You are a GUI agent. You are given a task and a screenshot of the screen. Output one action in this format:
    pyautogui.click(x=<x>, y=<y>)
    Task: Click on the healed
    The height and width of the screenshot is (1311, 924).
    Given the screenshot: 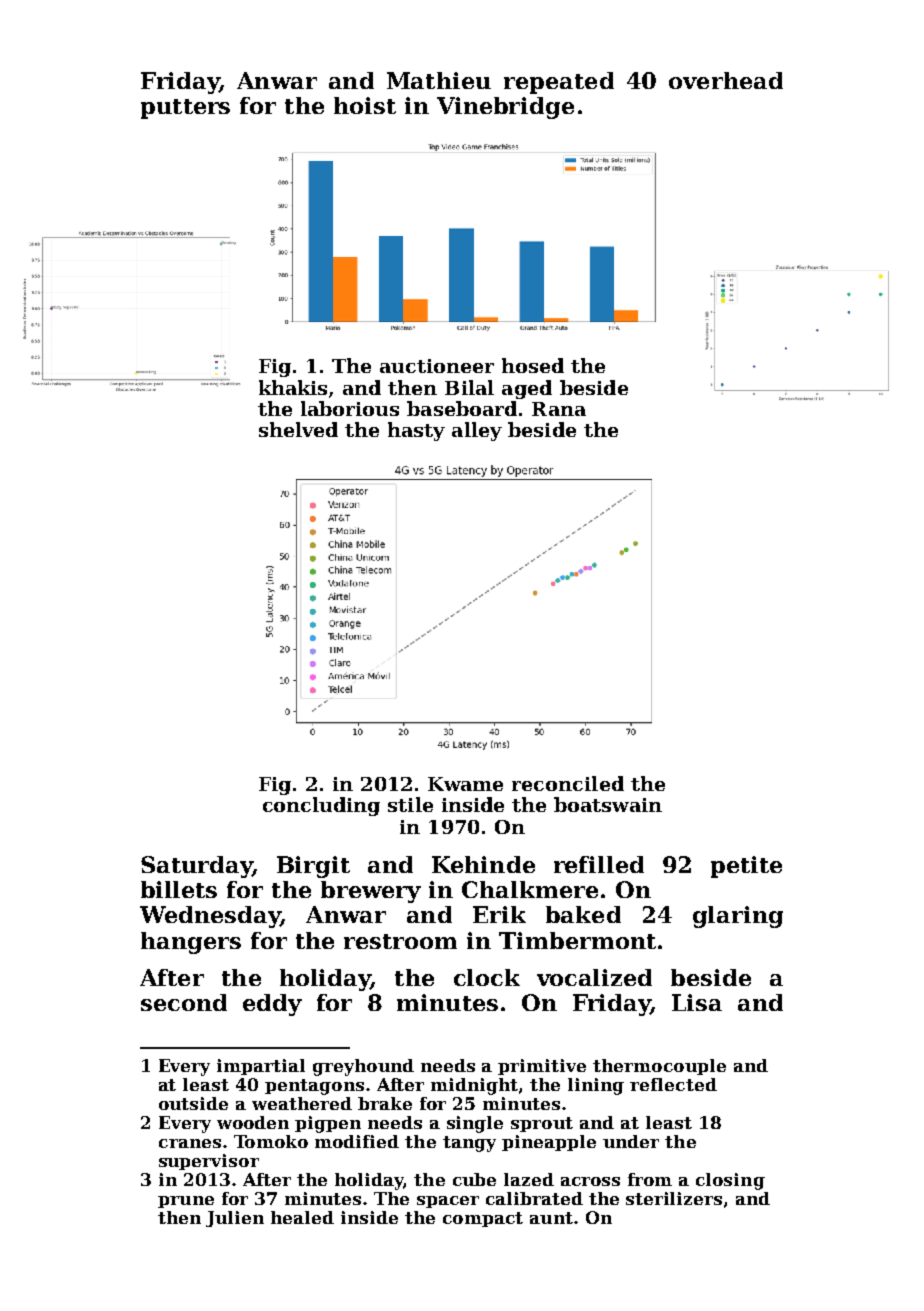 What is the action you would take?
    pyautogui.click(x=302, y=1217)
